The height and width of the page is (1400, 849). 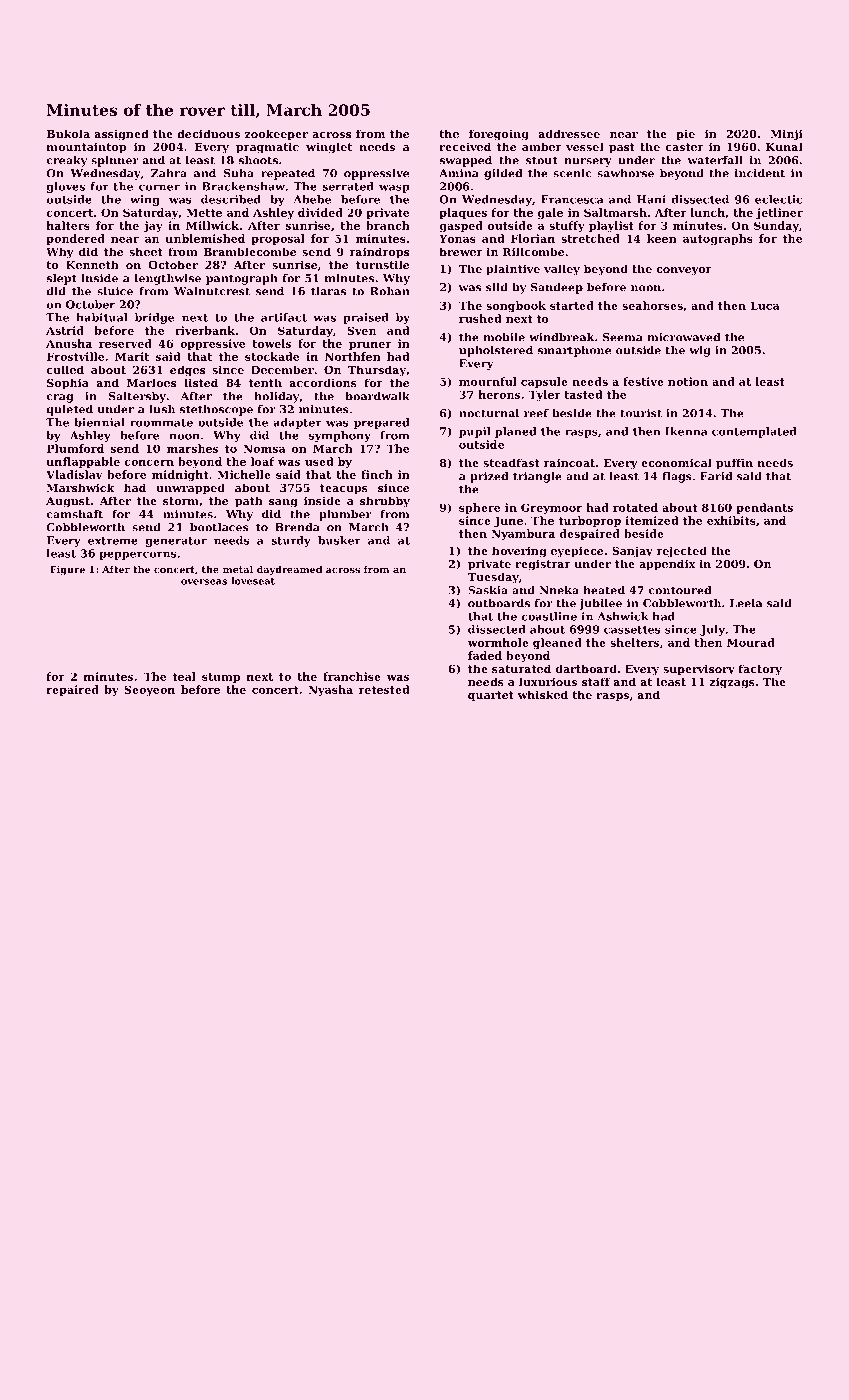 What do you see at coordinates (551, 508) in the page?
I see `Greymoor` at bounding box center [551, 508].
